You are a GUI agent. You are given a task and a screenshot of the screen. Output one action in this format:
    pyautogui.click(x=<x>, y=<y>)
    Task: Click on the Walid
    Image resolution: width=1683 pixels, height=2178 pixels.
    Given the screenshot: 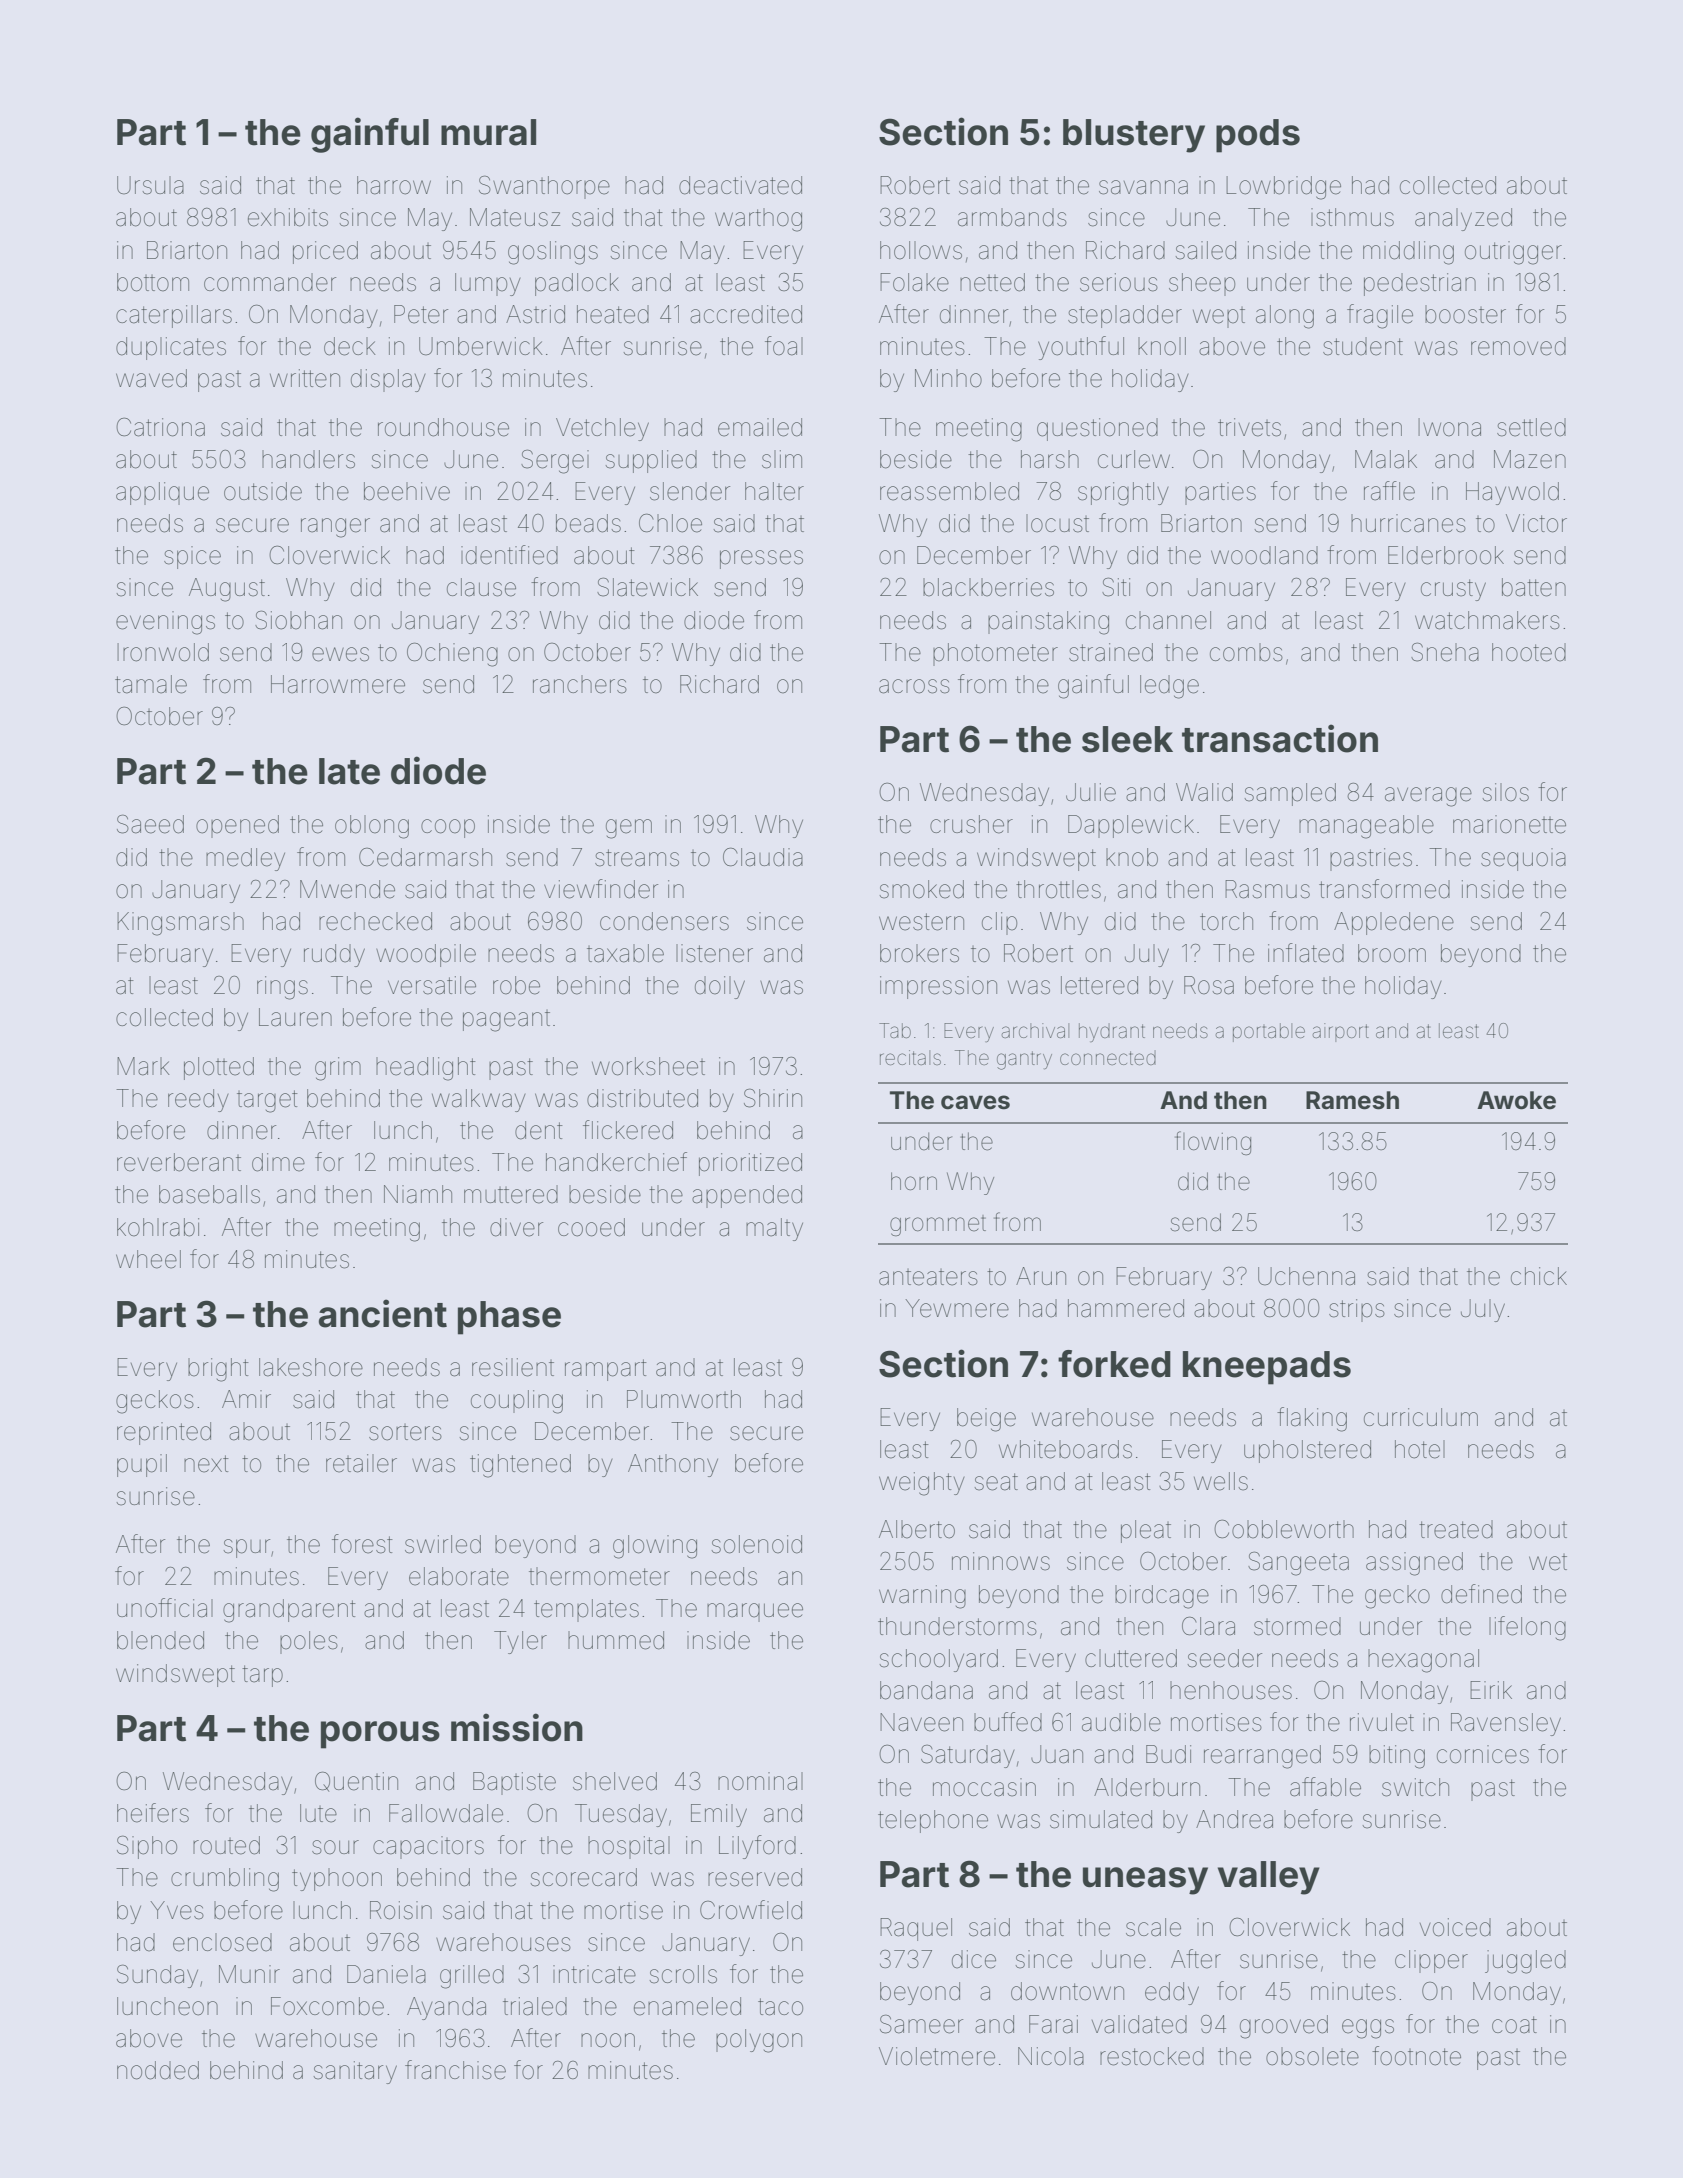 What is the action you would take?
    pyautogui.click(x=1204, y=792)
